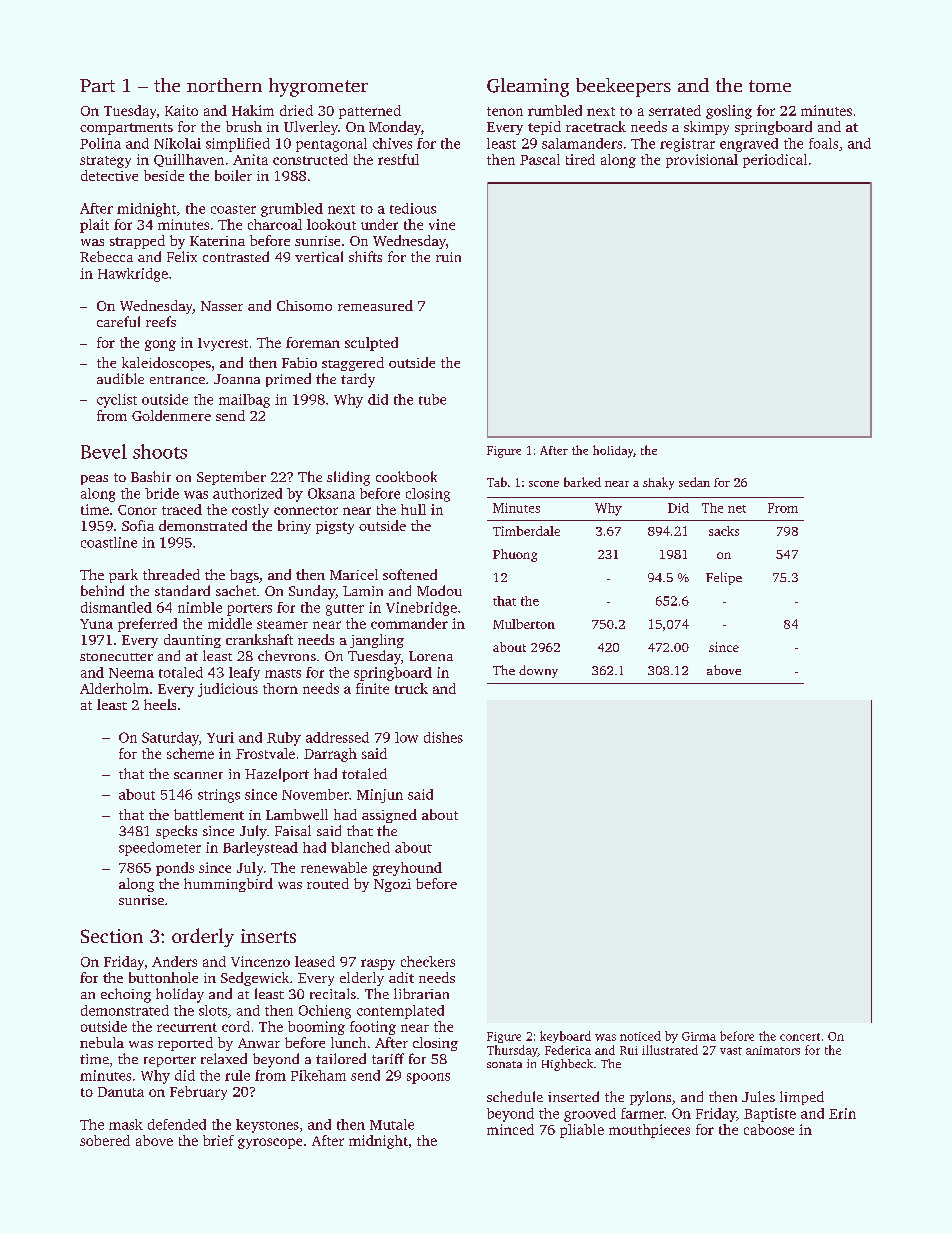 Image resolution: width=952 pixels, height=1233 pixels. Describe the element at coordinates (650, 1098) in the page. I see `pylons` at that location.
